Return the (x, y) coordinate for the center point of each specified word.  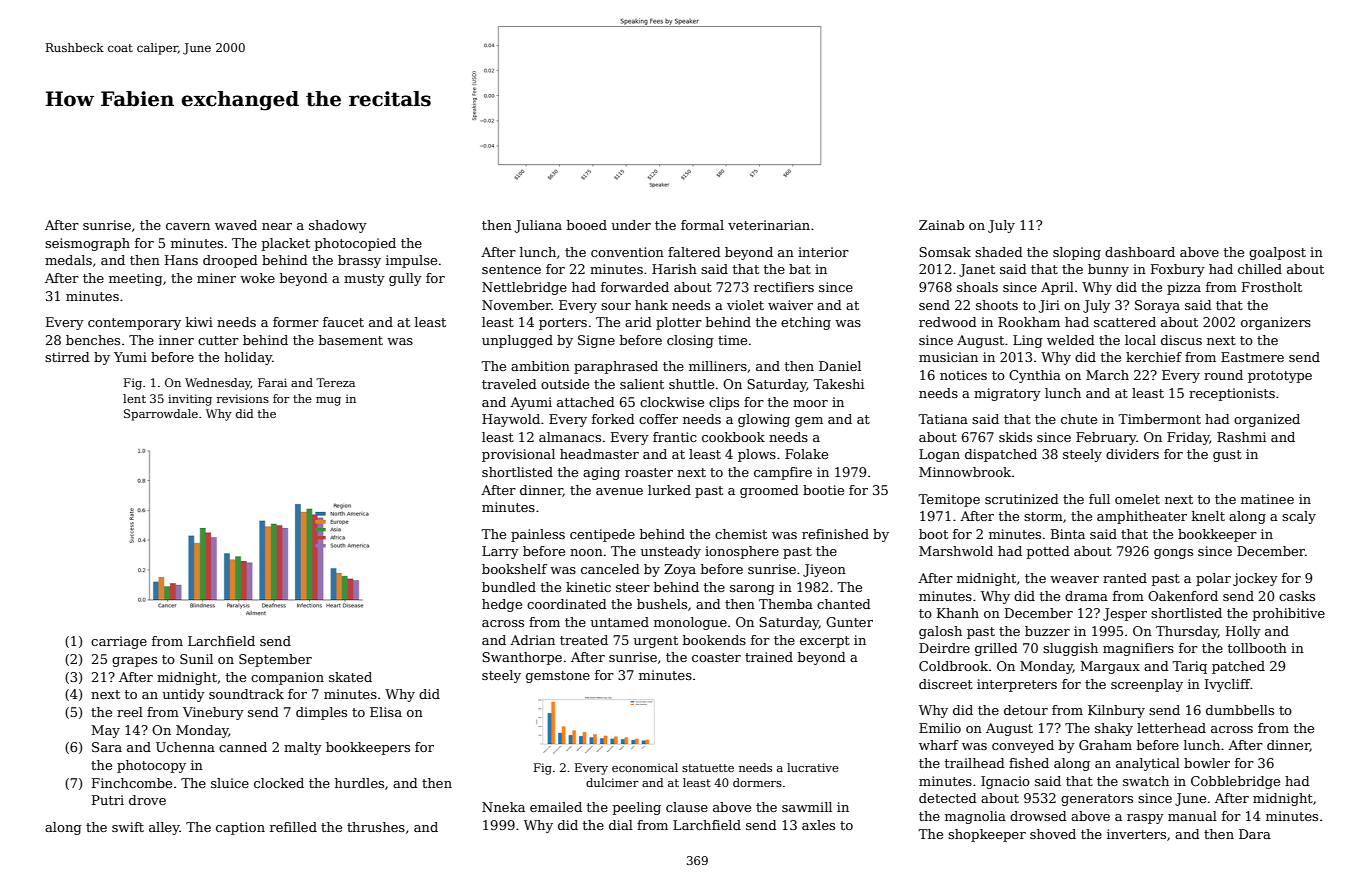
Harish (674, 269)
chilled (1260, 269)
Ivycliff (1228, 685)
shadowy (338, 226)
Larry (500, 552)
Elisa (386, 712)
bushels (662, 604)
